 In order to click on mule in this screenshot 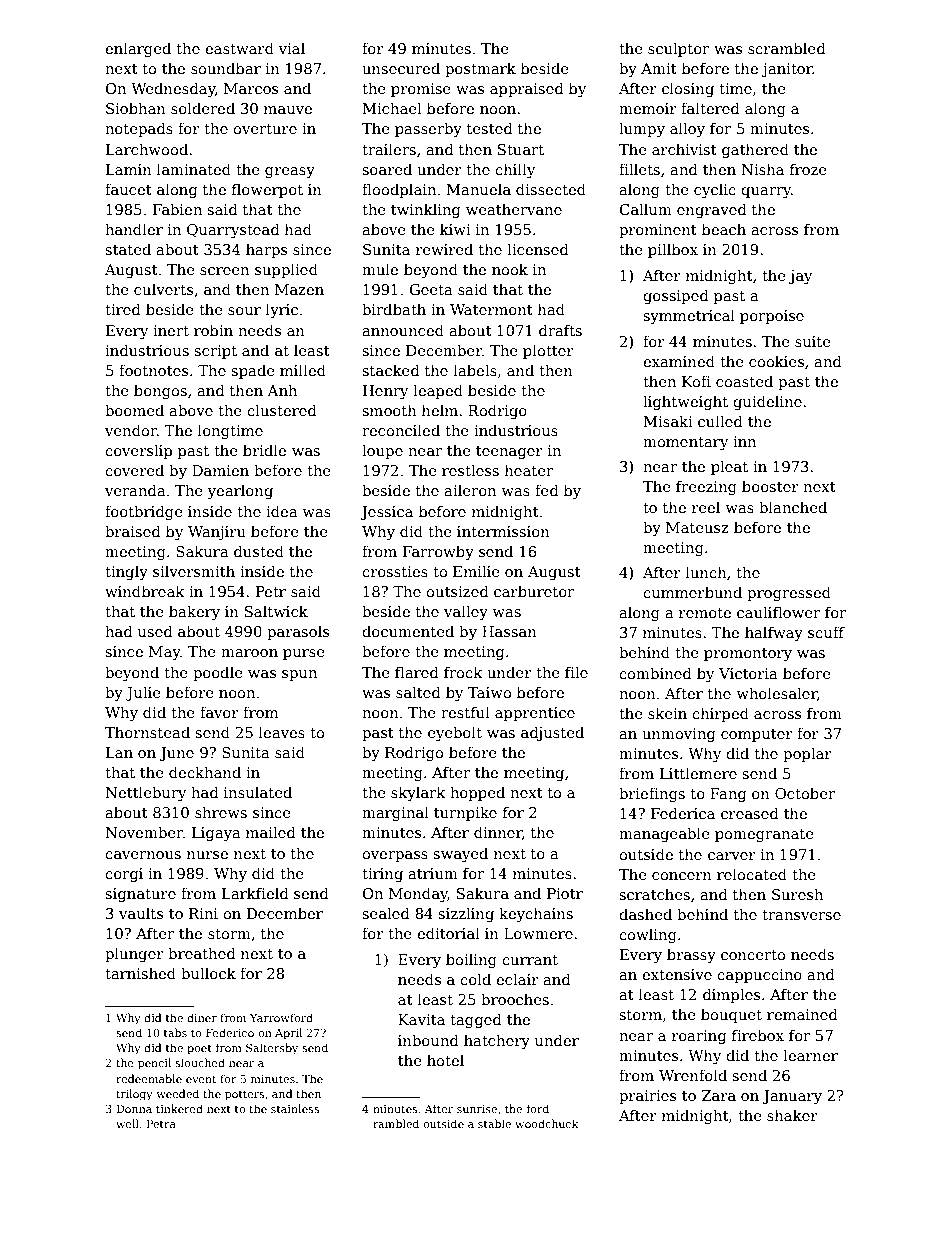, I will do `click(380, 269)`.
